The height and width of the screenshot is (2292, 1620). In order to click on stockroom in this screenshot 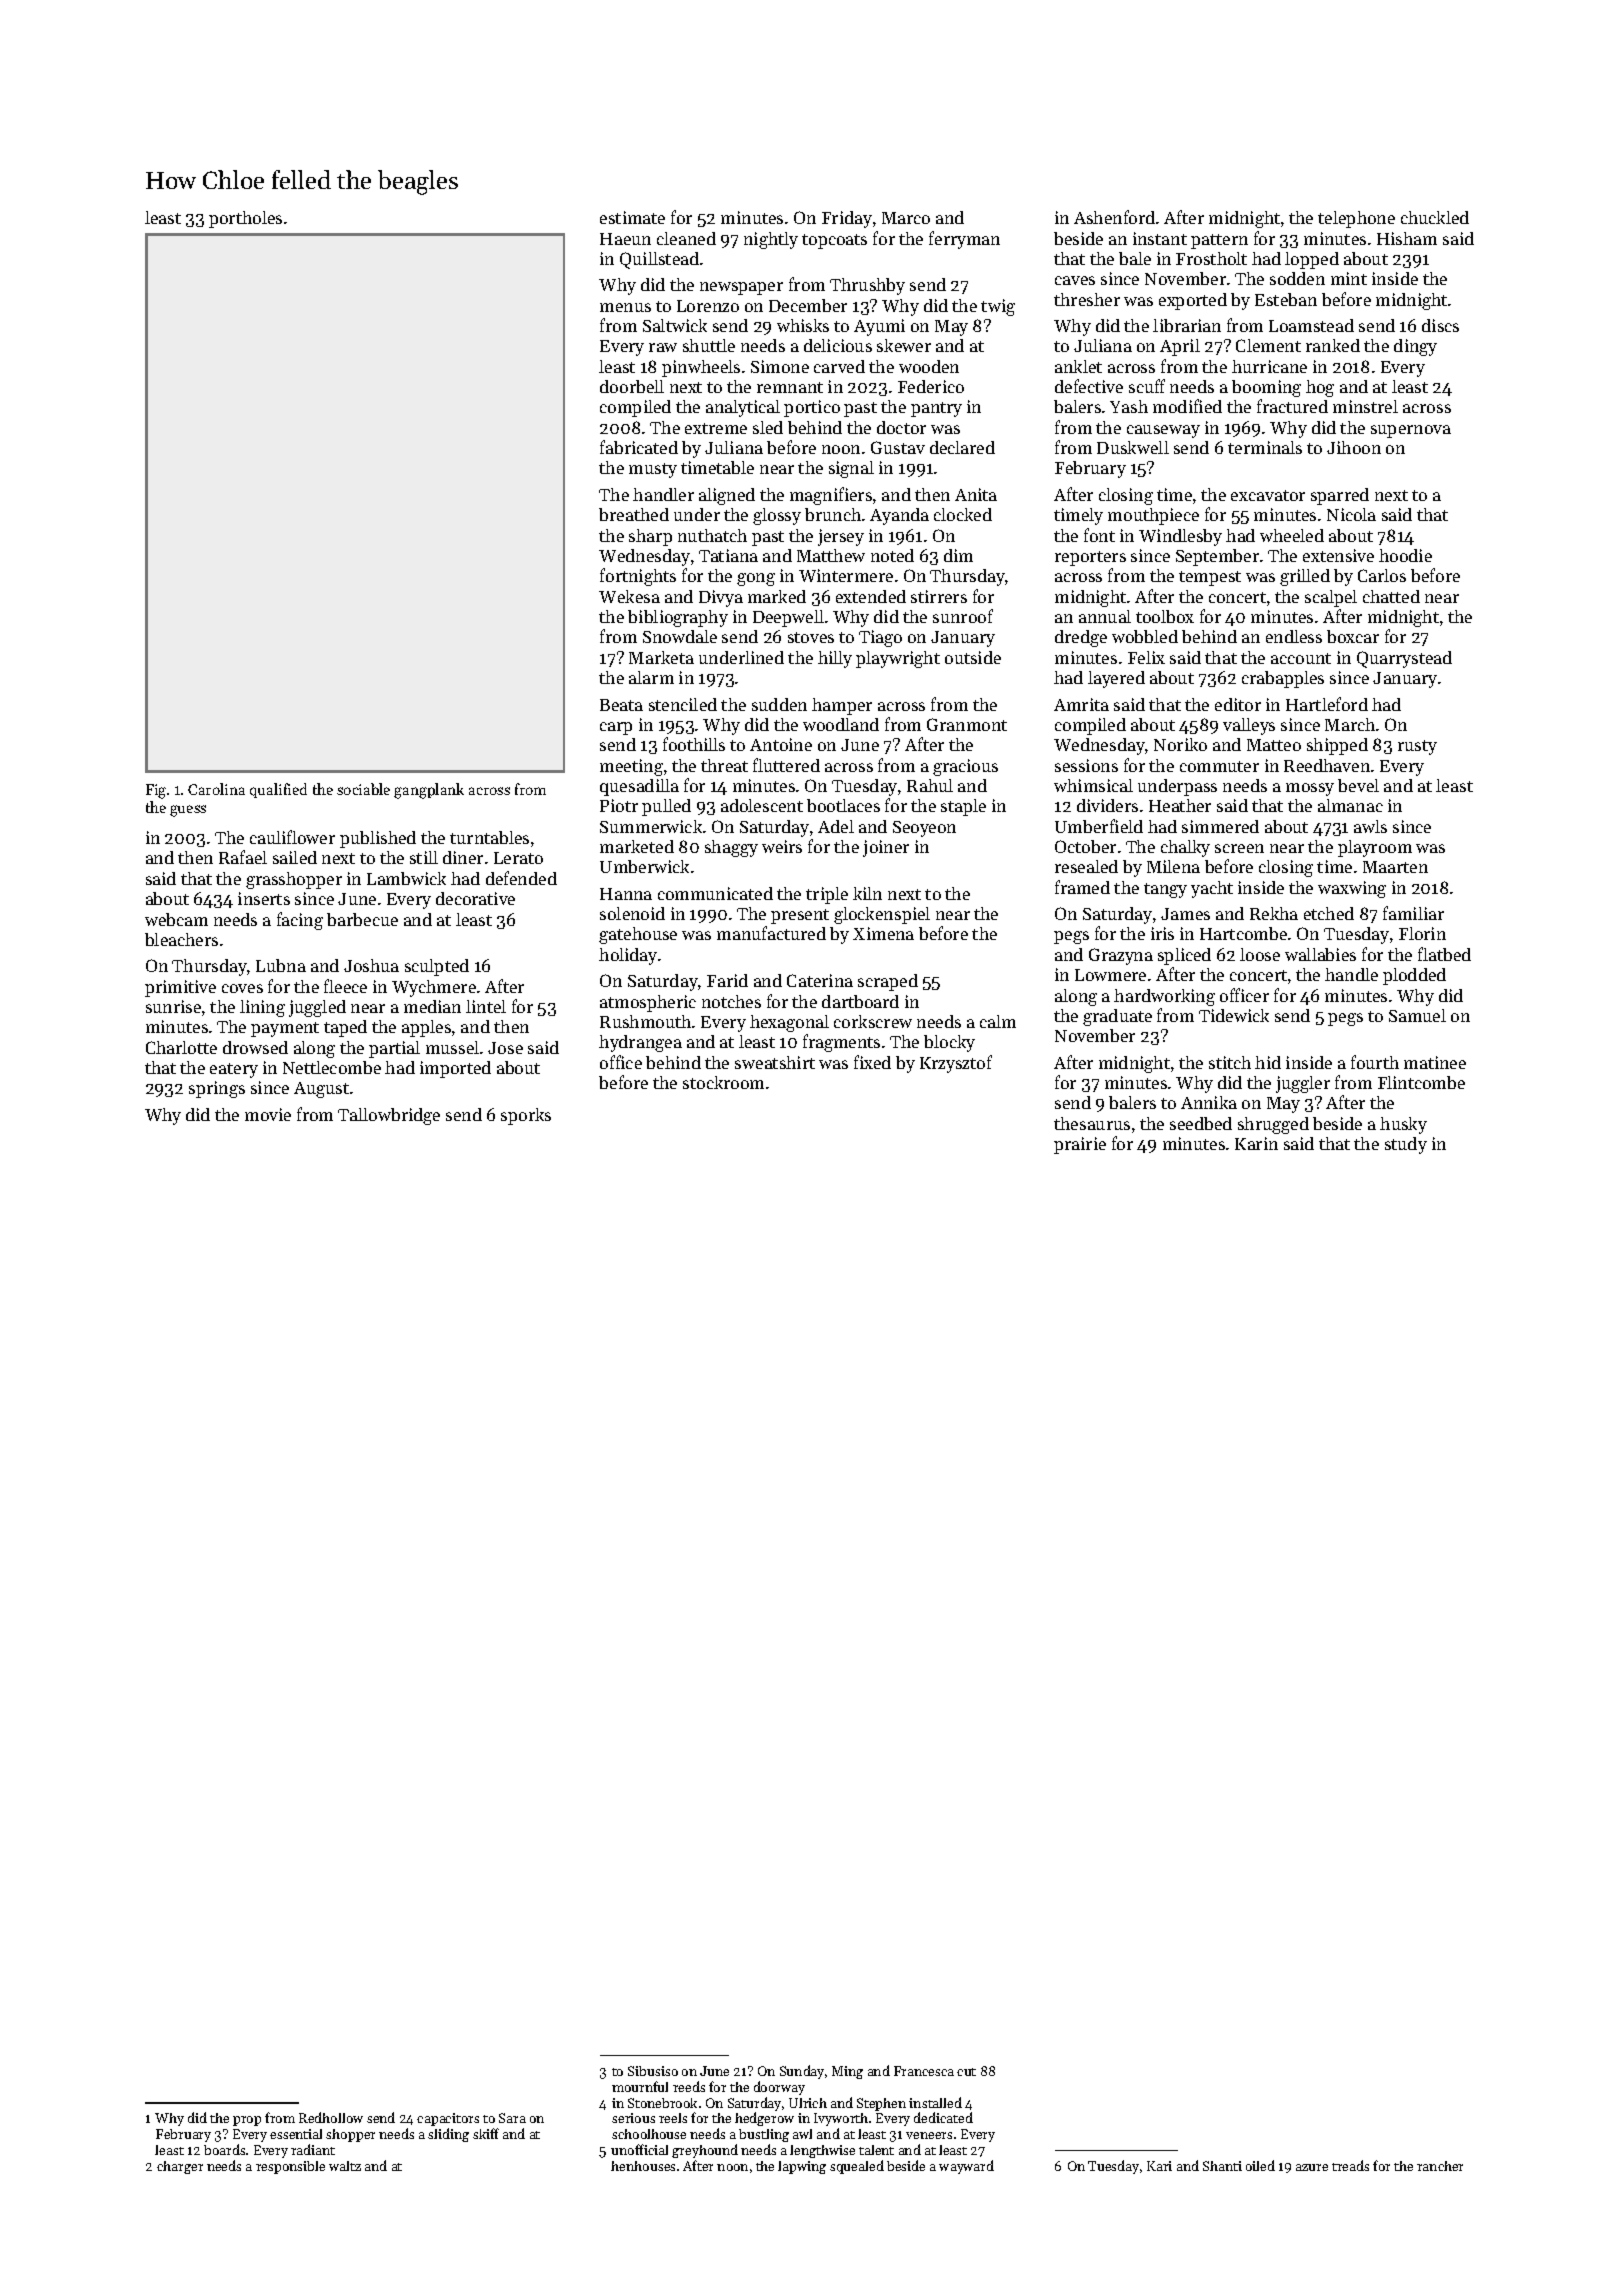, I will do `click(723, 1082)`.
